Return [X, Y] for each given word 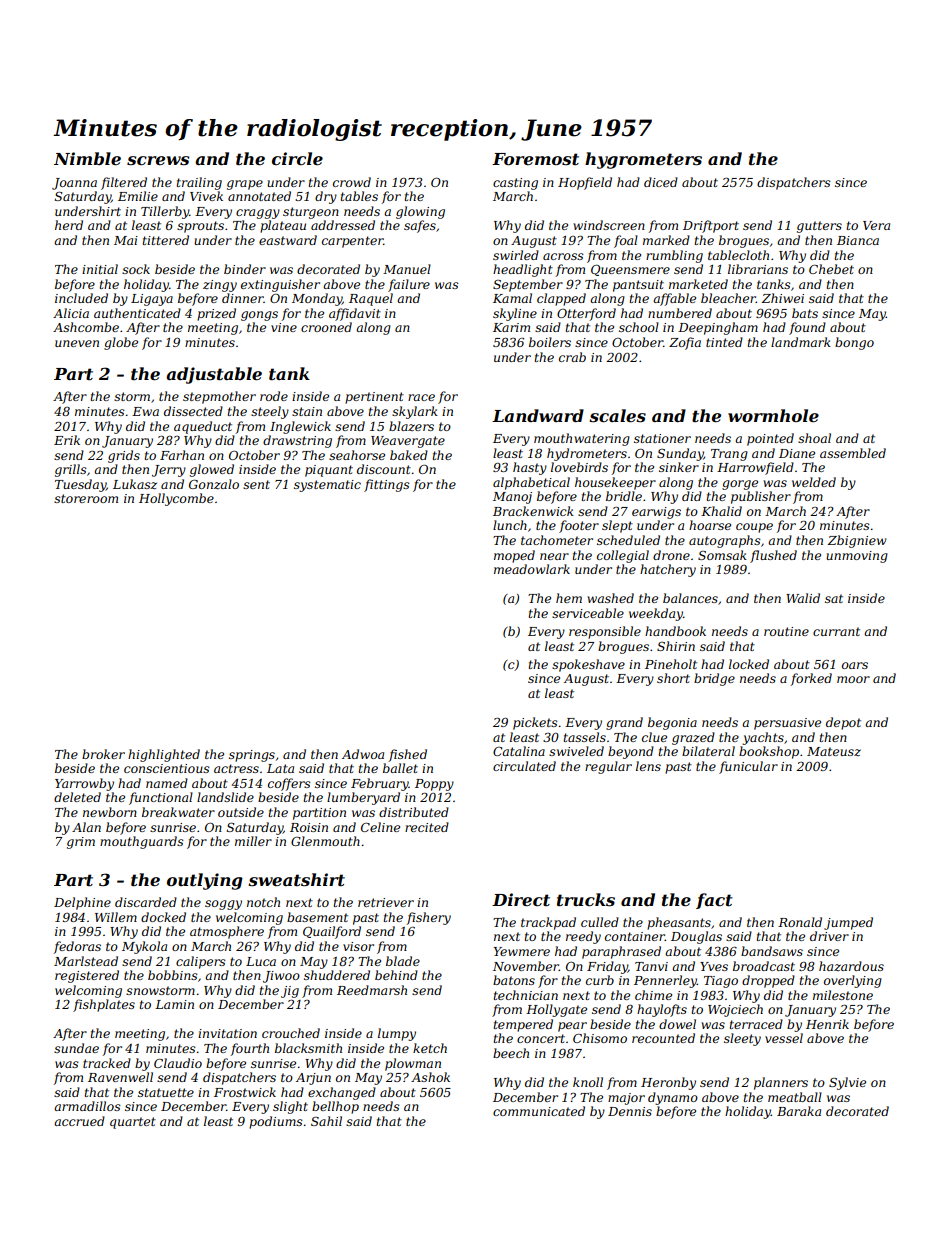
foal [626, 241]
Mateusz [834, 751]
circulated [524, 766]
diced [661, 182]
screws [158, 160]
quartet [133, 1123]
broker [103, 754]
